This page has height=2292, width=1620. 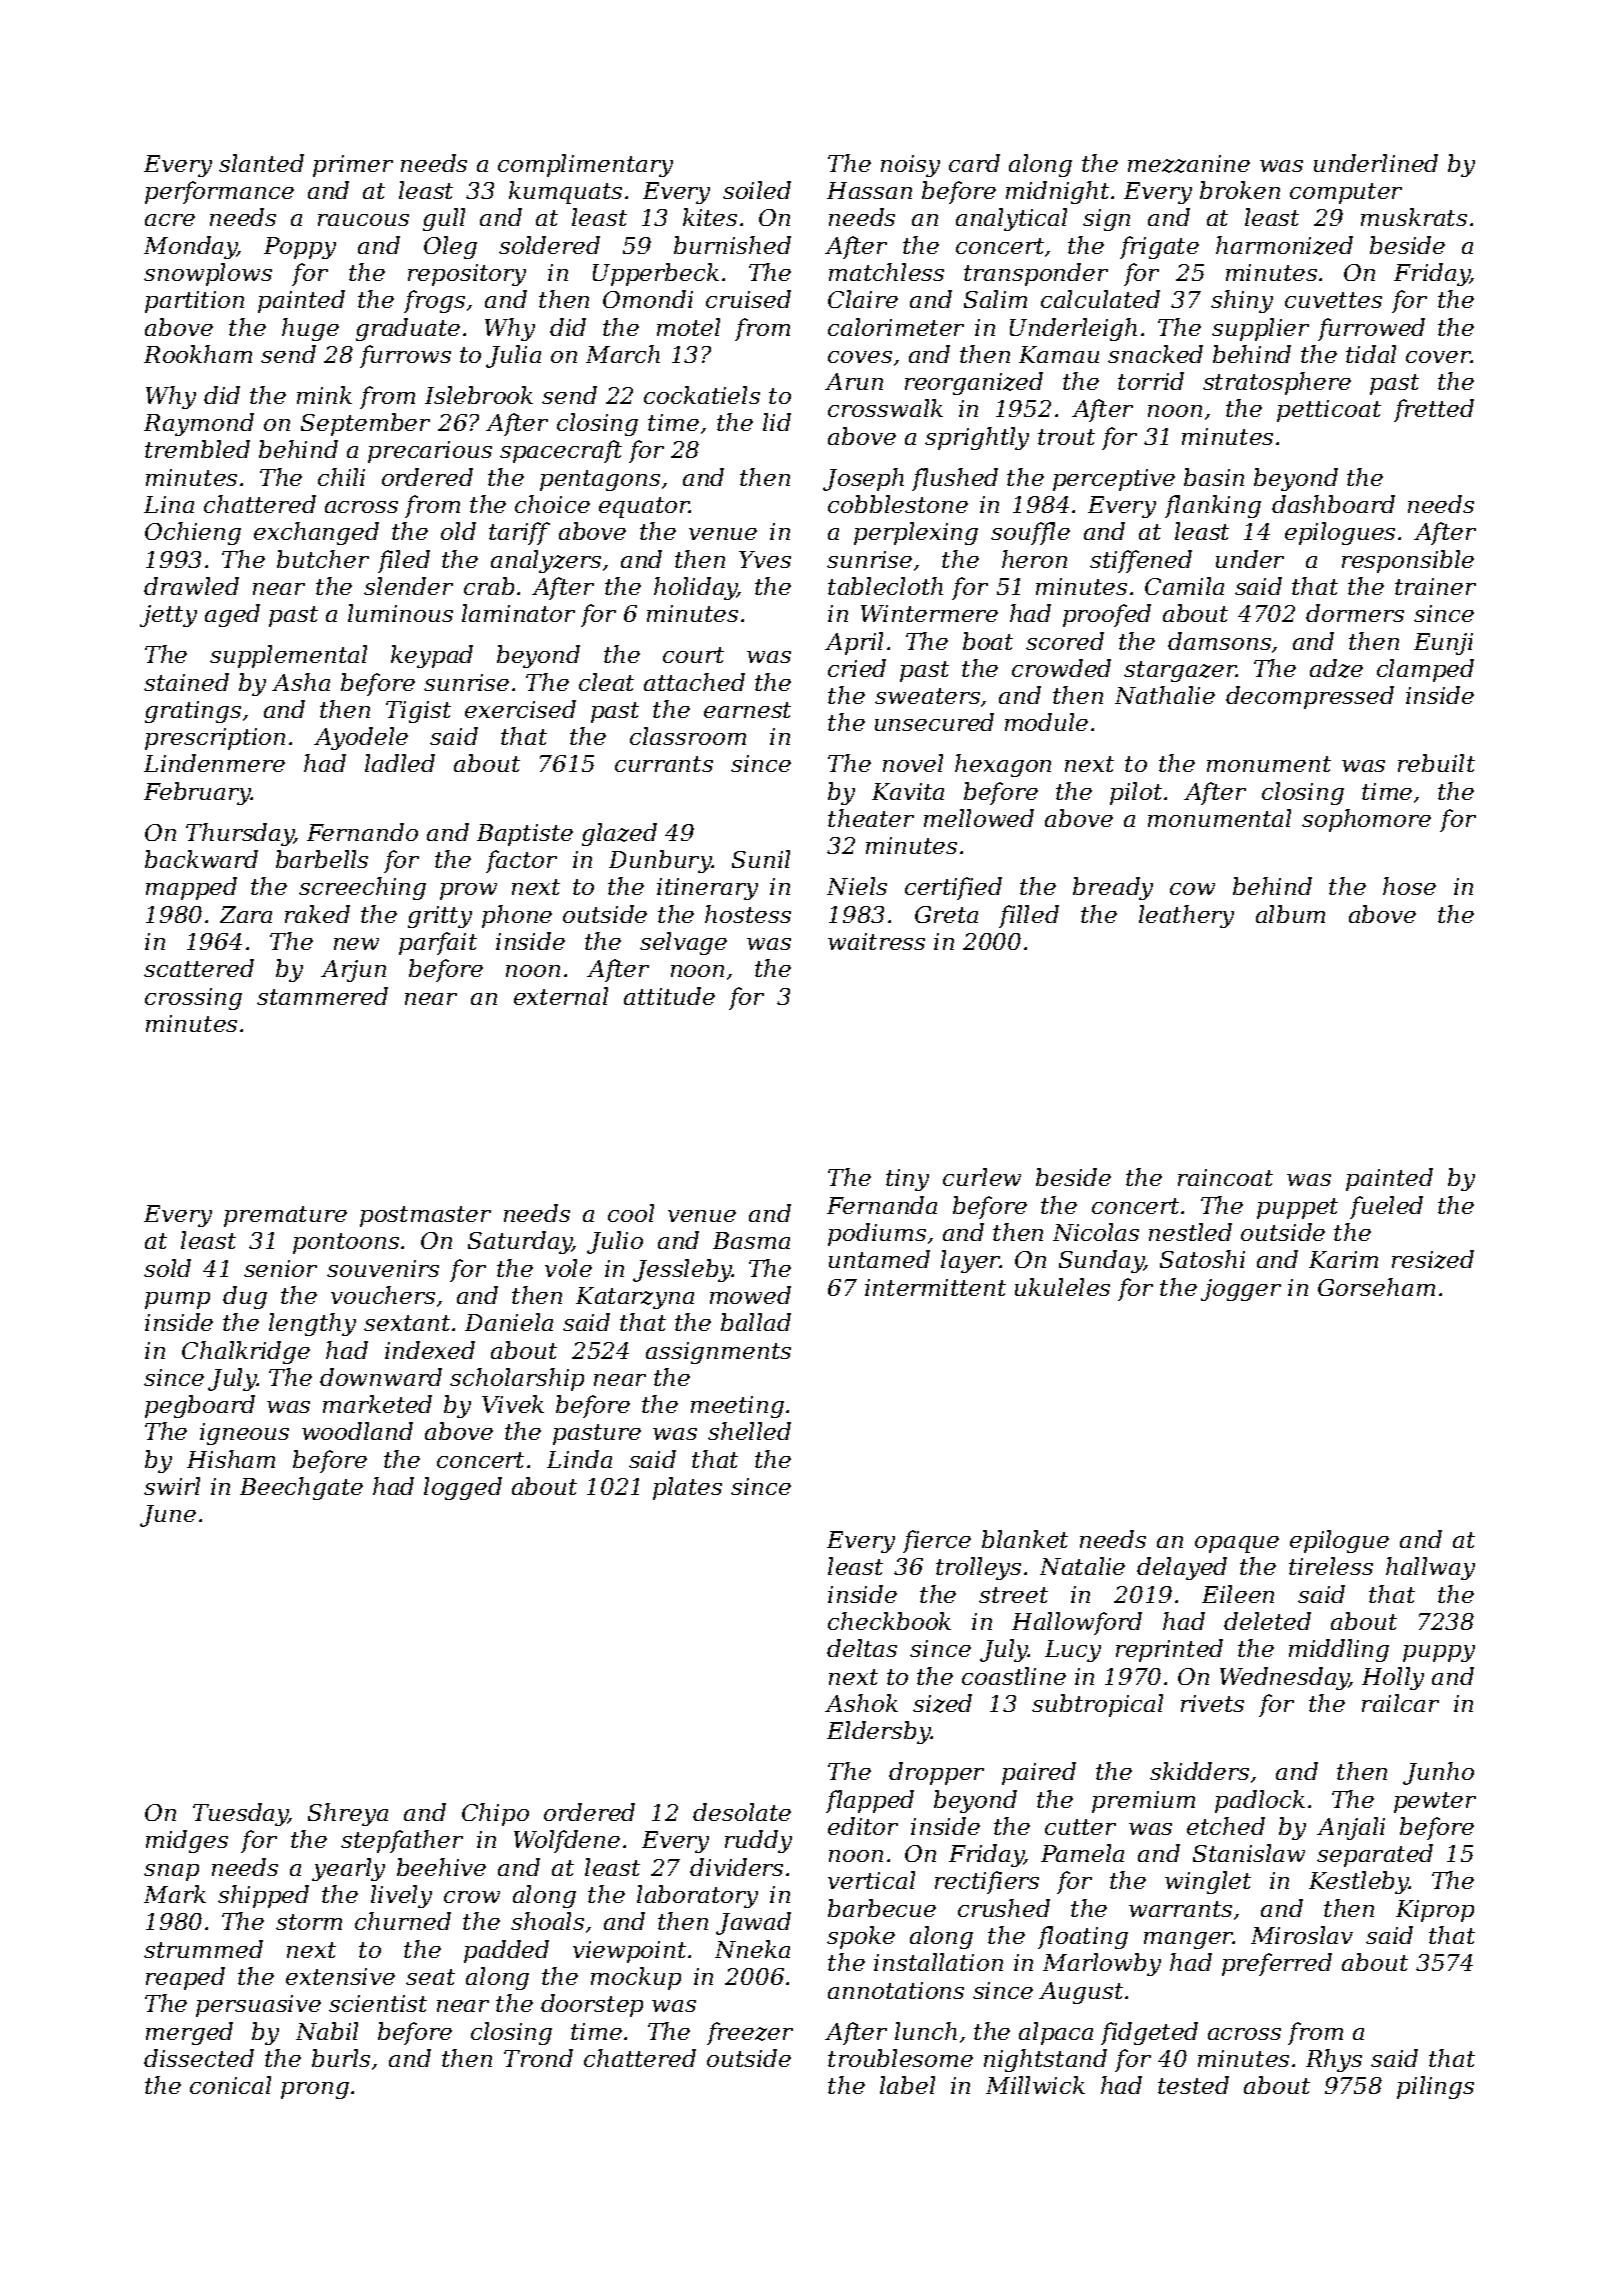 I want to click on pontoons, so click(x=346, y=1243).
